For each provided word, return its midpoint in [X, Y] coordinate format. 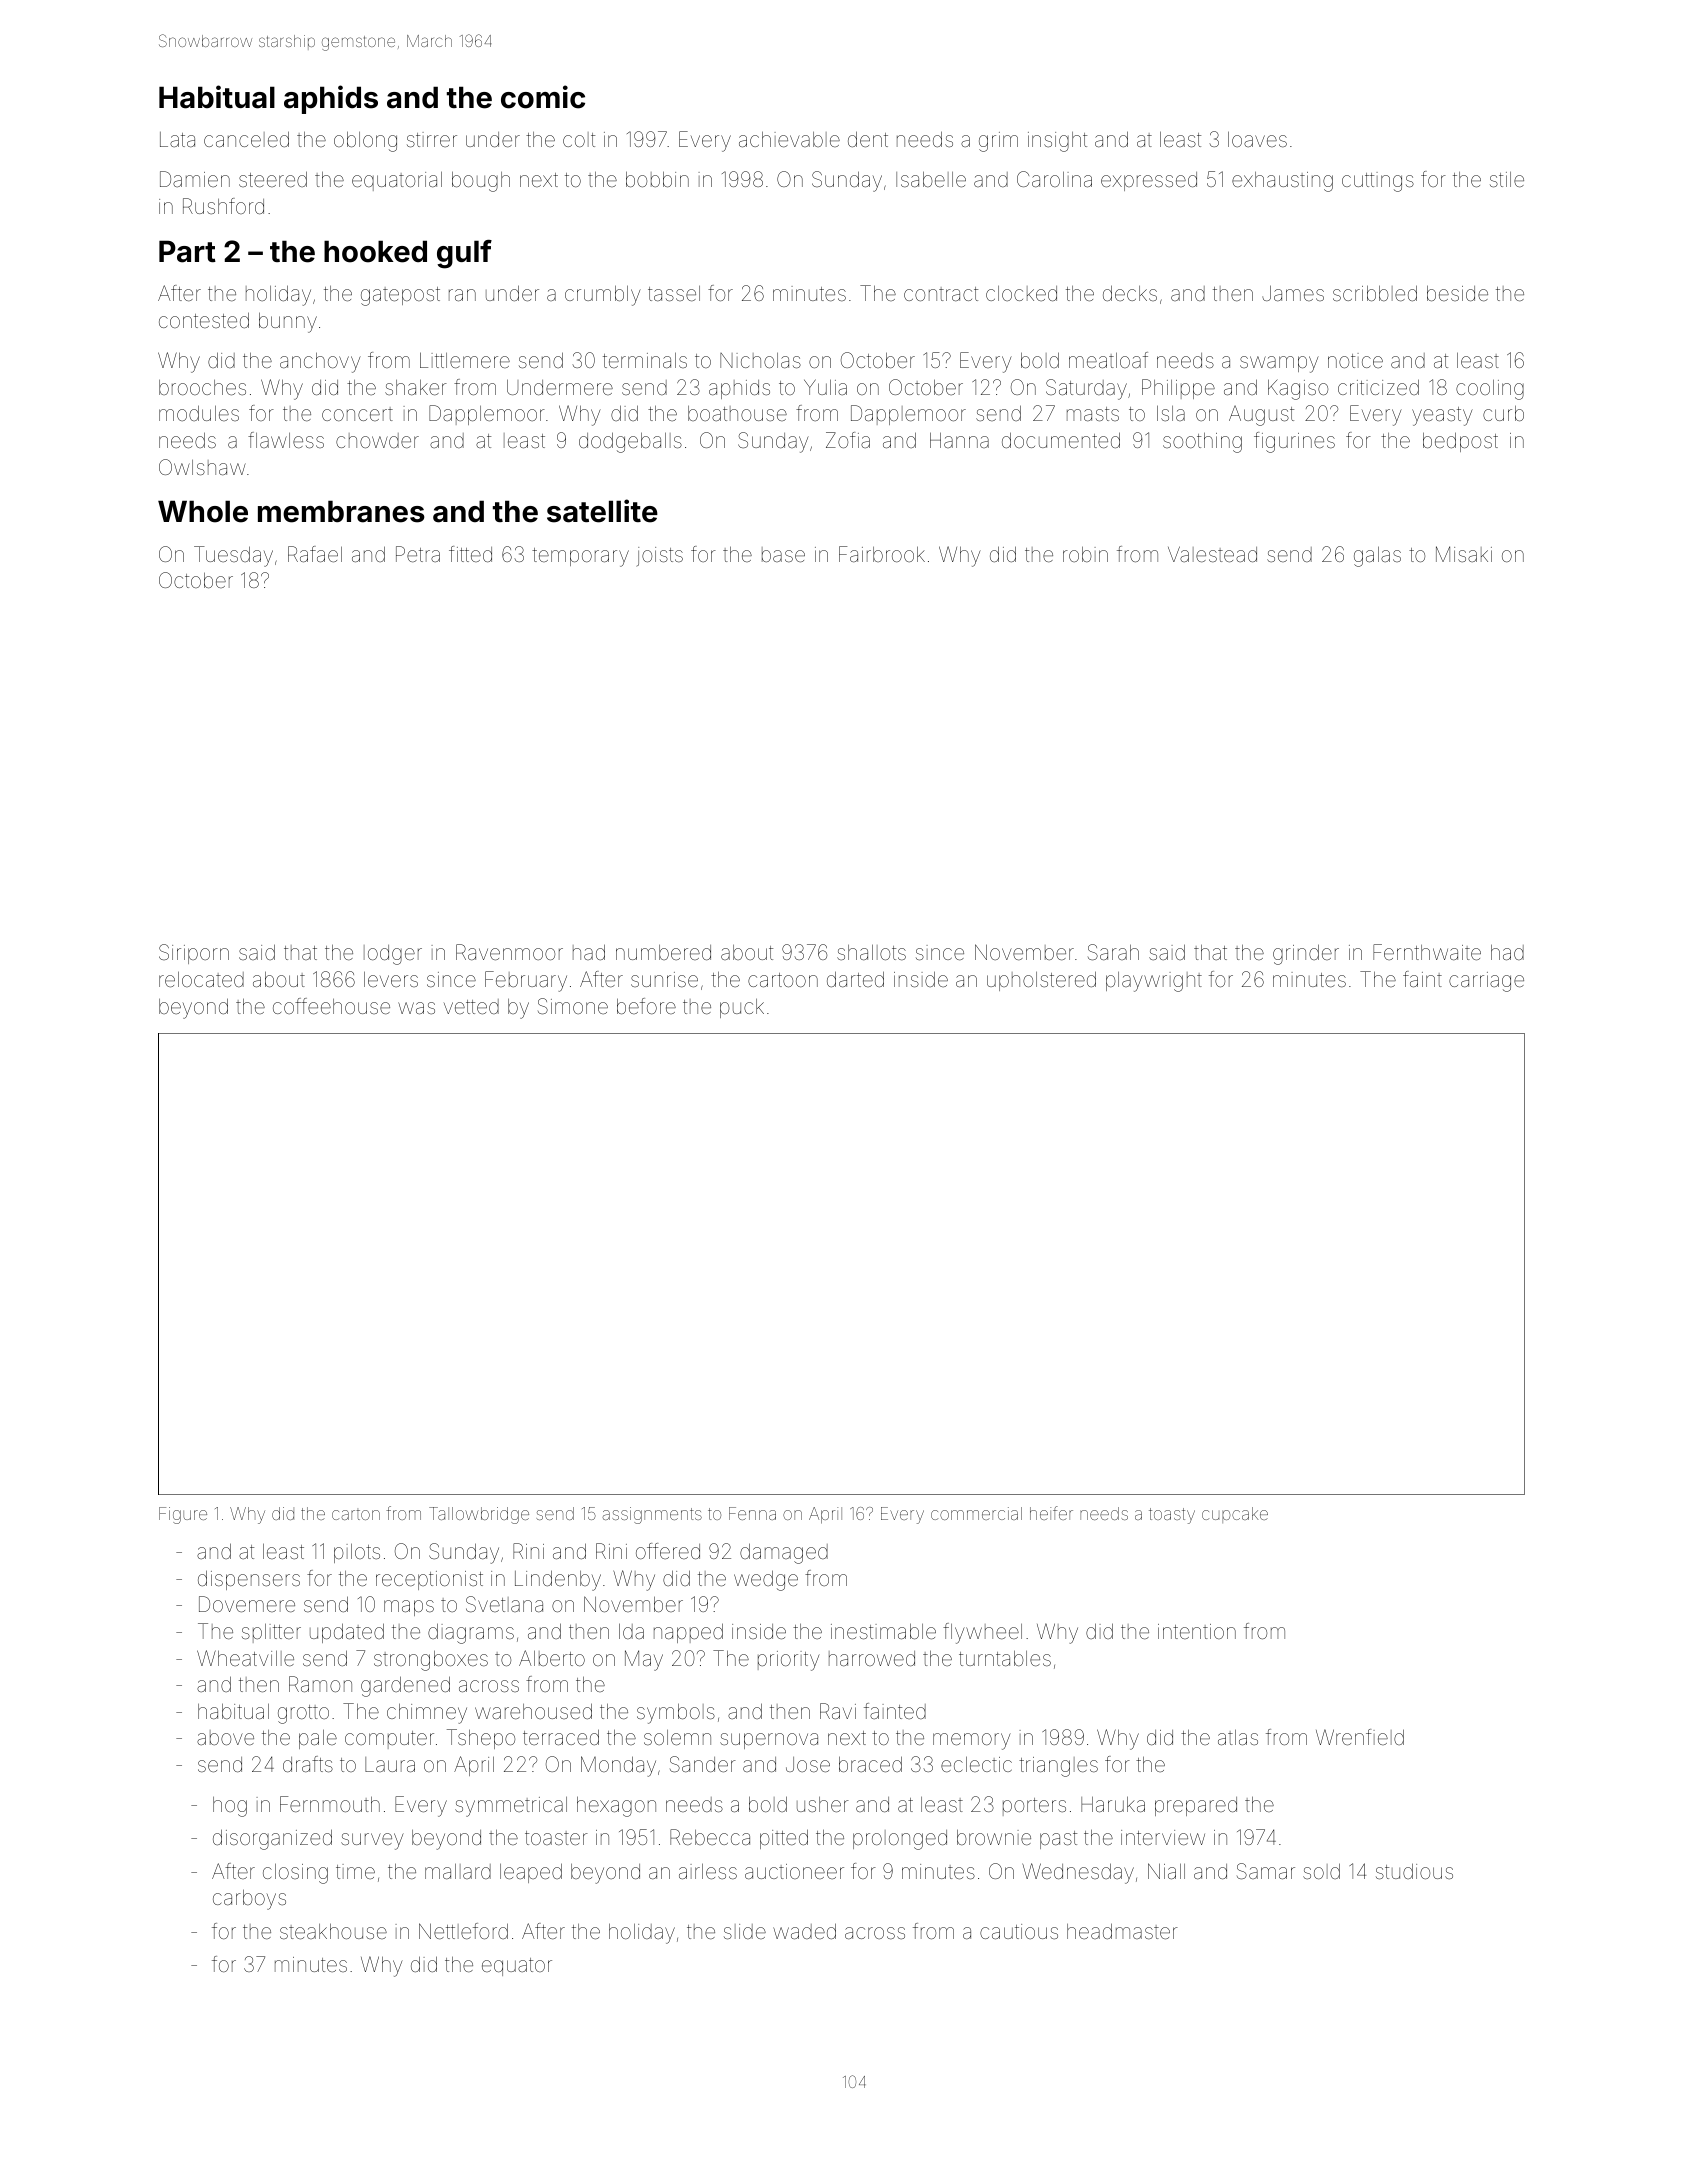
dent [868, 139]
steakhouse [333, 1931]
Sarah [1113, 952]
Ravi [838, 1711]
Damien [195, 179]
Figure [183, 1515]
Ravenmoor [509, 952]
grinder [1306, 954]
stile [1507, 179]
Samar [1266, 1871]
